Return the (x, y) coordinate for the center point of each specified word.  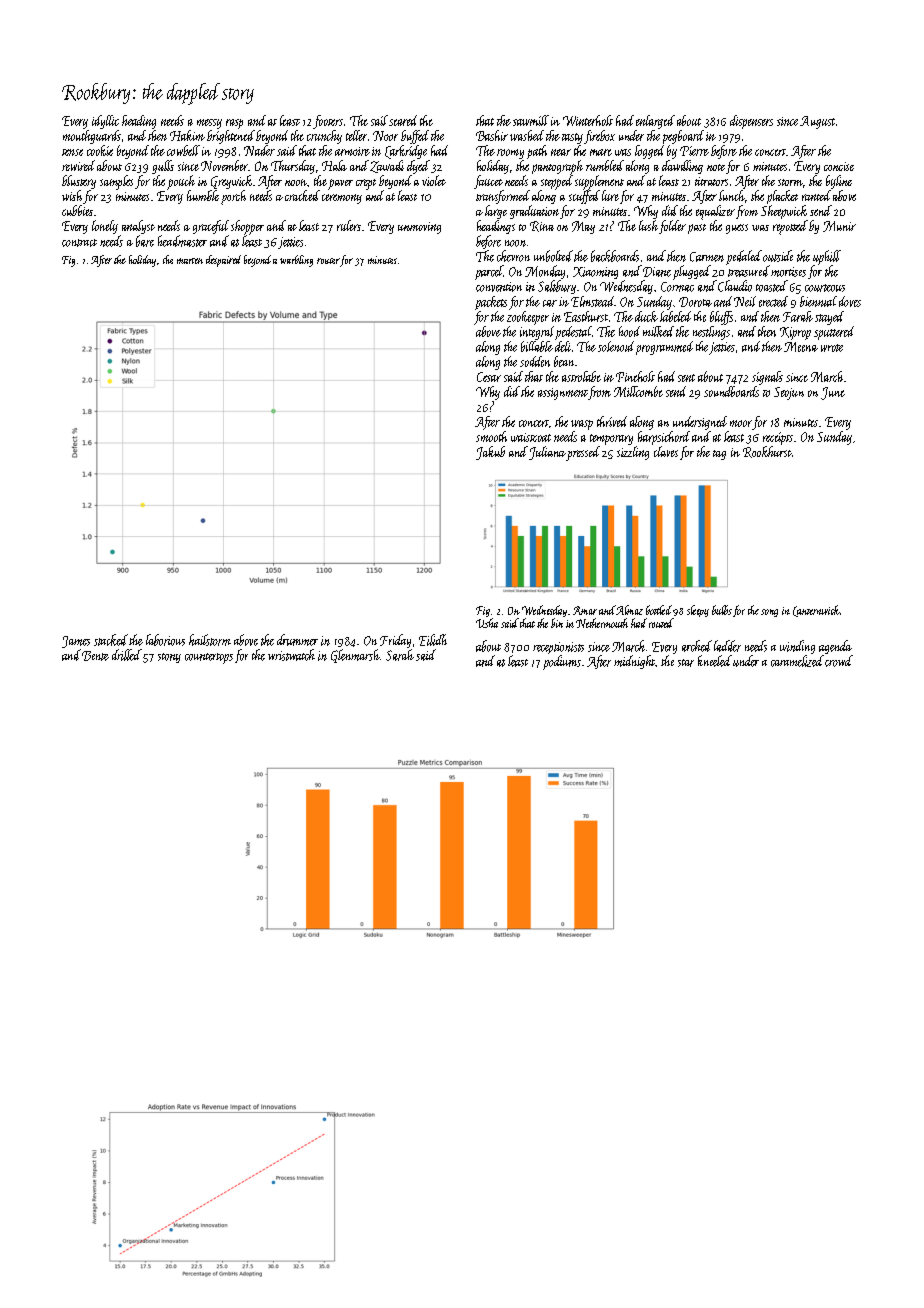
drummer (297, 640)
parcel (489, 272)
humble (203, 195)
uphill (827, 257)
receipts (778, 438)
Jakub (490, 453)
